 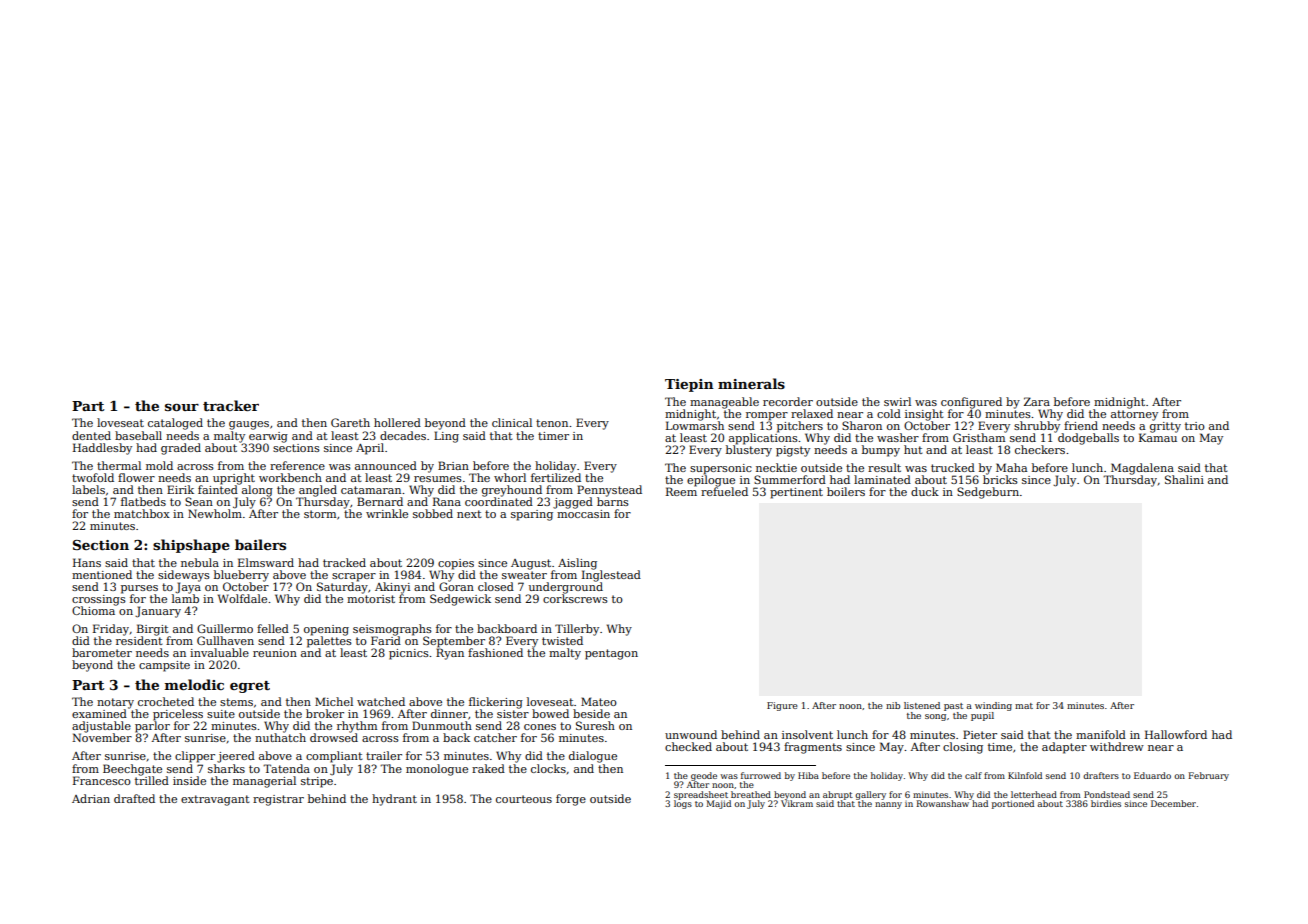 What do you see at coordinates (438, 479) in the document?
I see `resumes` at bounding box center [438, 479].
